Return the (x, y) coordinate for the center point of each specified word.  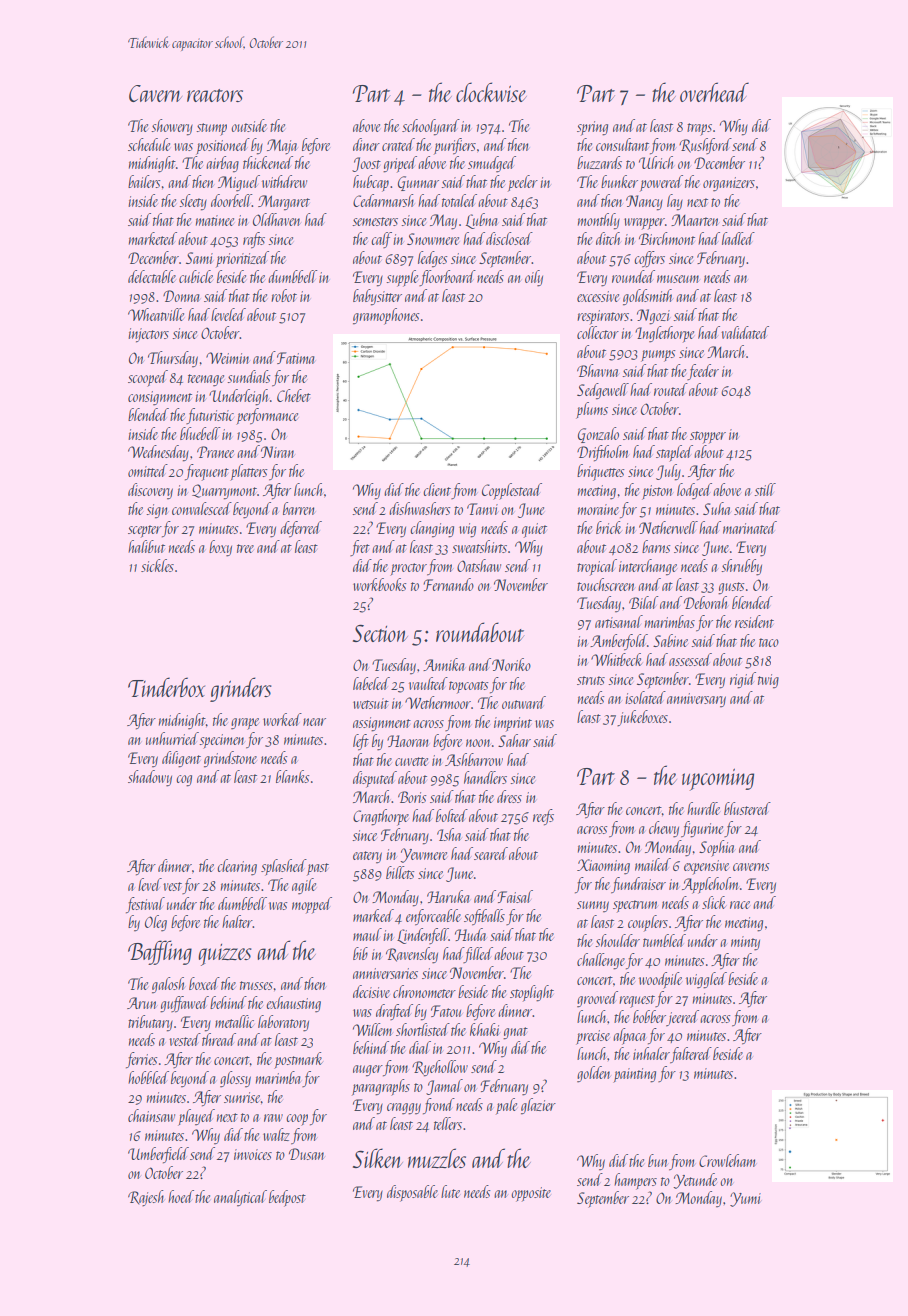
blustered (747, 808)
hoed (181, 1196)
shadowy (150, 778)
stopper (708, 437)
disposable (412, 1193)
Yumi (745, 1199)
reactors (215, 95)
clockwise (491, 92)
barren (299, 508)
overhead (714, 92)
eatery (367, 857)
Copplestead (512, 491)
